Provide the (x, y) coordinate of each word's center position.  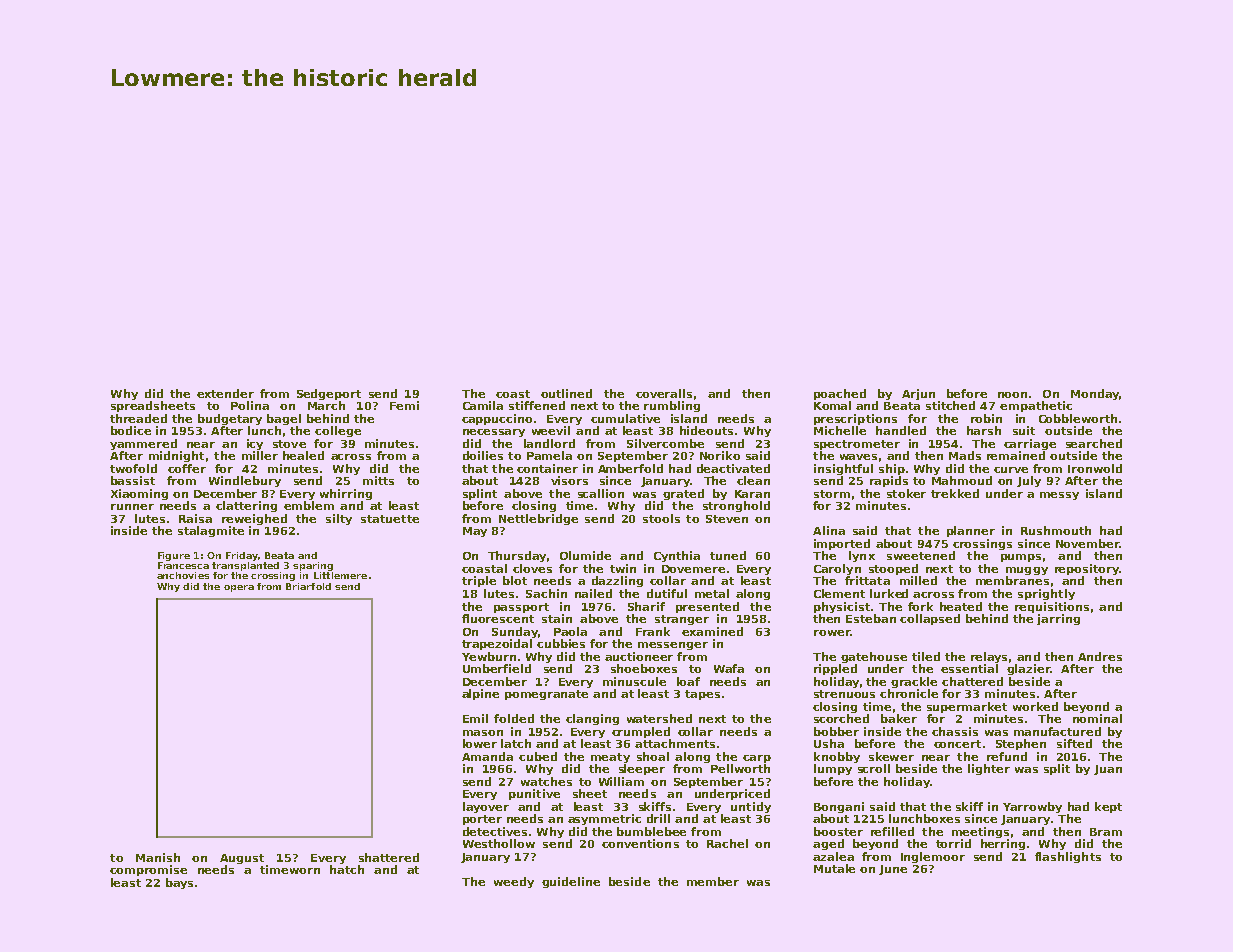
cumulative (625, 418)
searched (1094, 443)
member (713, 881)
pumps (1021, 558)
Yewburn (489, 656)
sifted (1074, 743)
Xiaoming (139, 494)
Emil (475, 718)
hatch (347, 869)
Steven (727, 519)
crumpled (641, 732)
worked (1035, 706)
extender (225, 393)
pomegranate (546, 695)
